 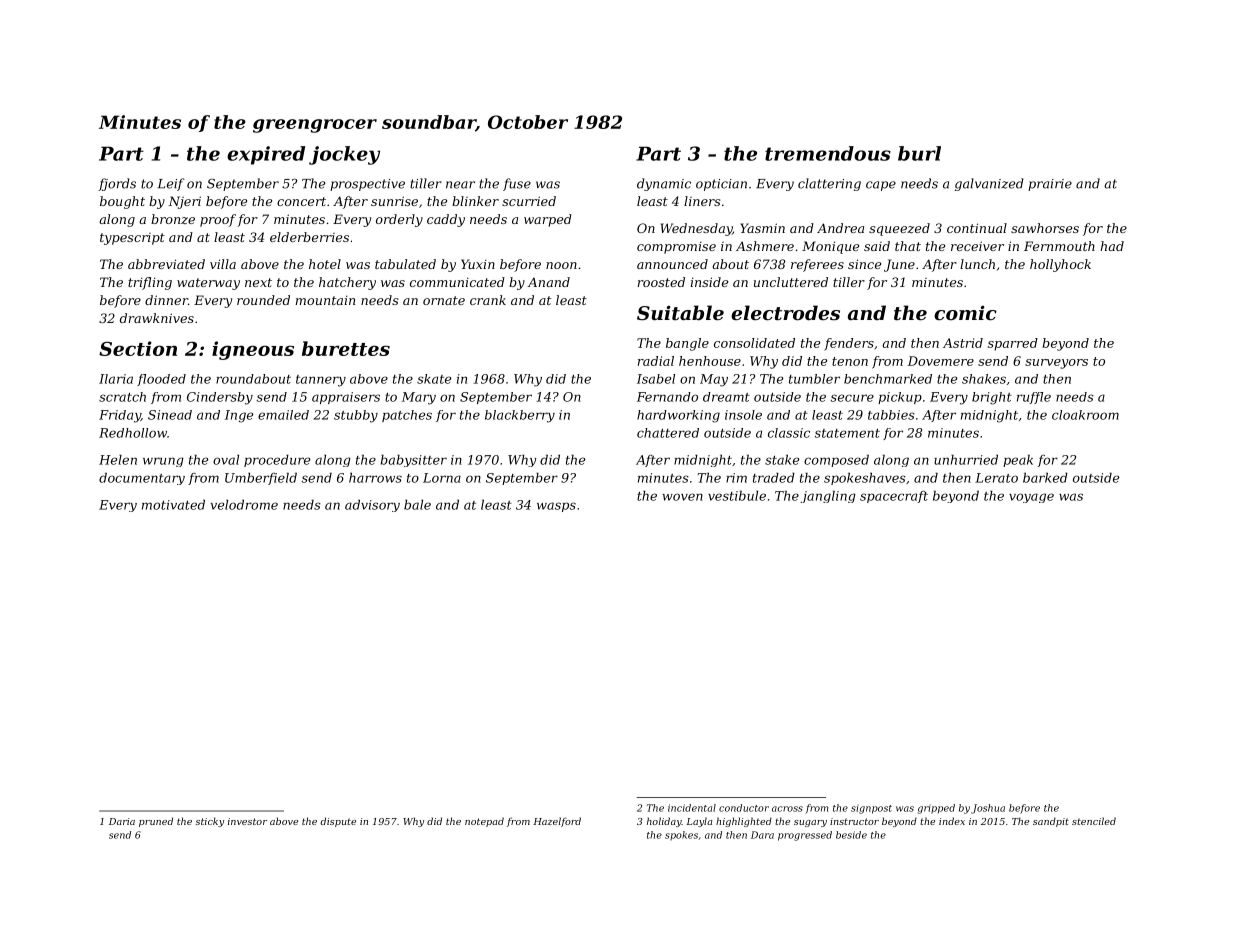 What do you see at coordinates (244, 504) in the screenshot?
I see `velodrome` at bounding box center [244, 504].
